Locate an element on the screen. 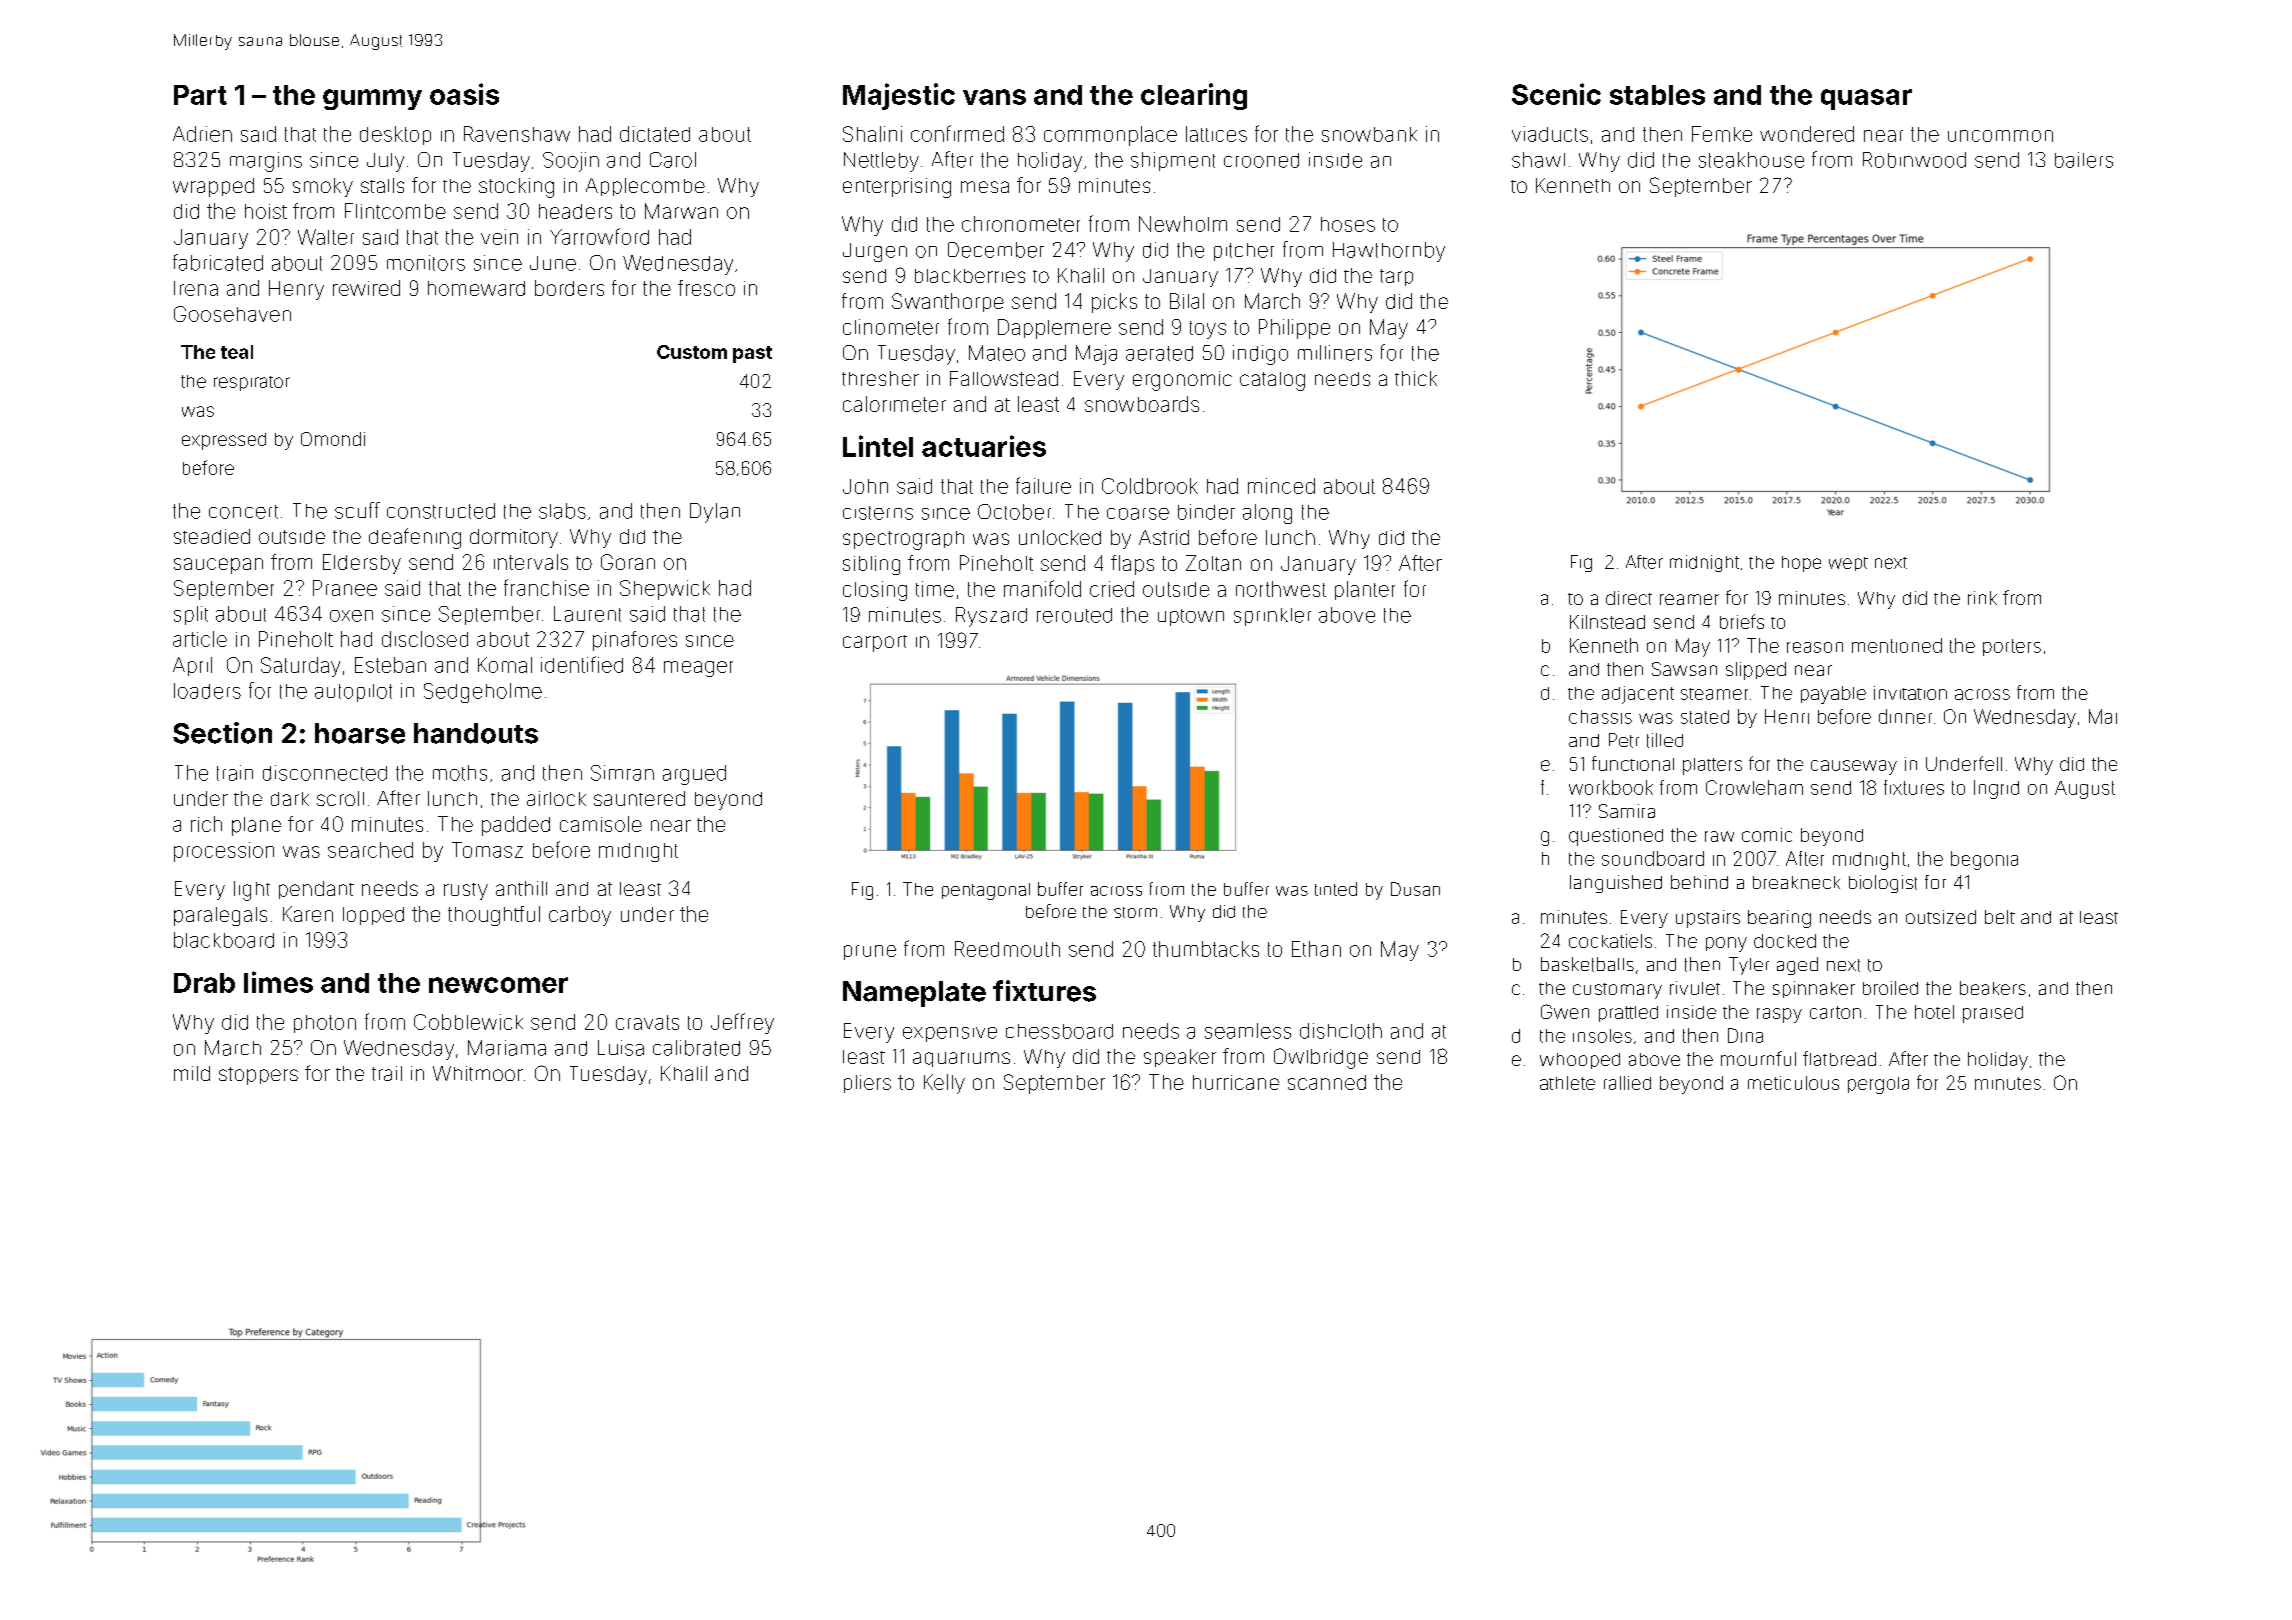 The image size is (2292, 1620). Hawthornby is located at coordinates (1389, 252).
